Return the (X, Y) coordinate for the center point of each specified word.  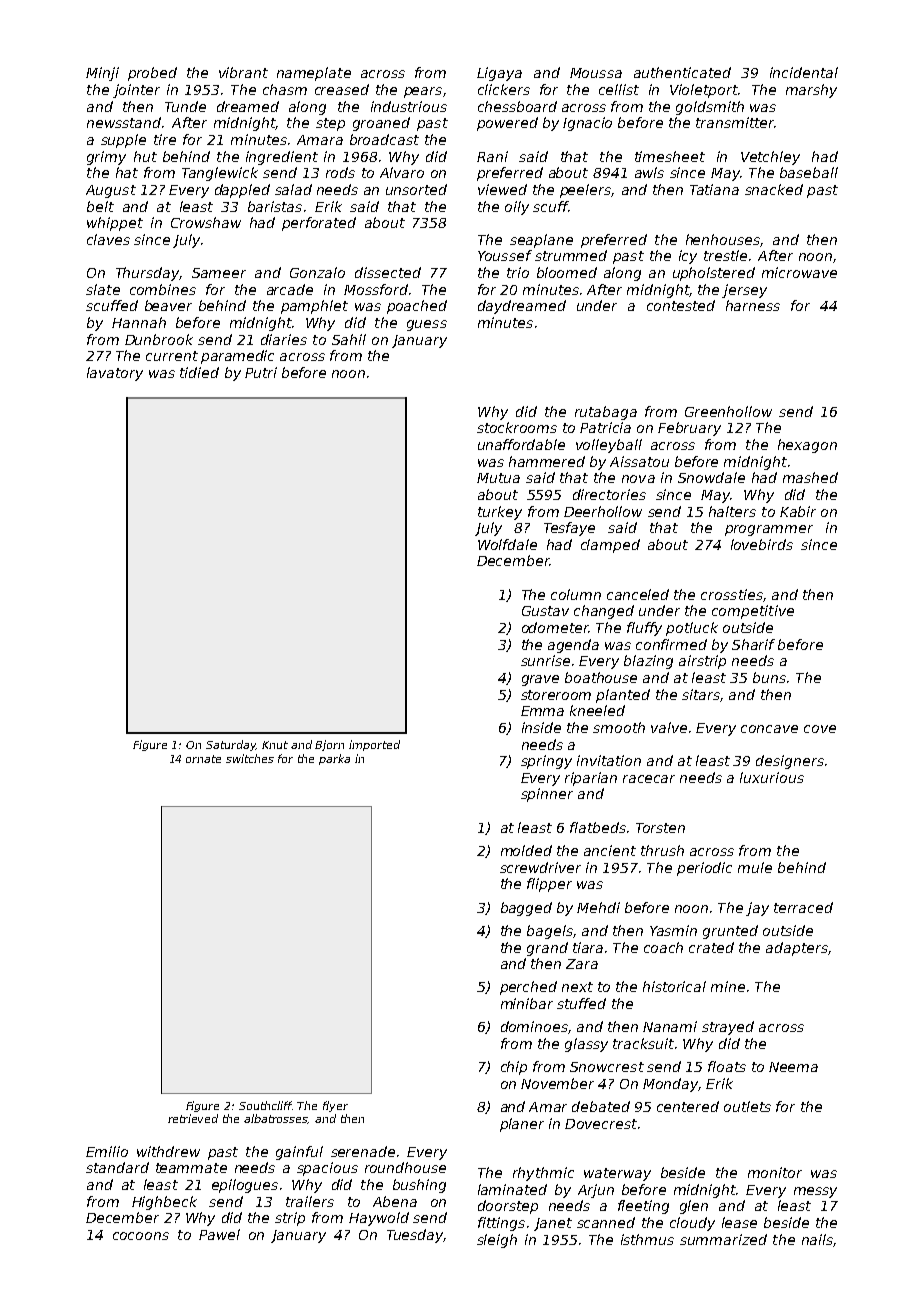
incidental (804, 72)
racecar (649, 779)
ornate (203, 759)
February (689, 429)
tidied (199, 372)
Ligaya (499, 74)
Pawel (219, 1234)
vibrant (243, 72)
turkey (500, 513)
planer (522, 1125)
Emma (542, 711)
